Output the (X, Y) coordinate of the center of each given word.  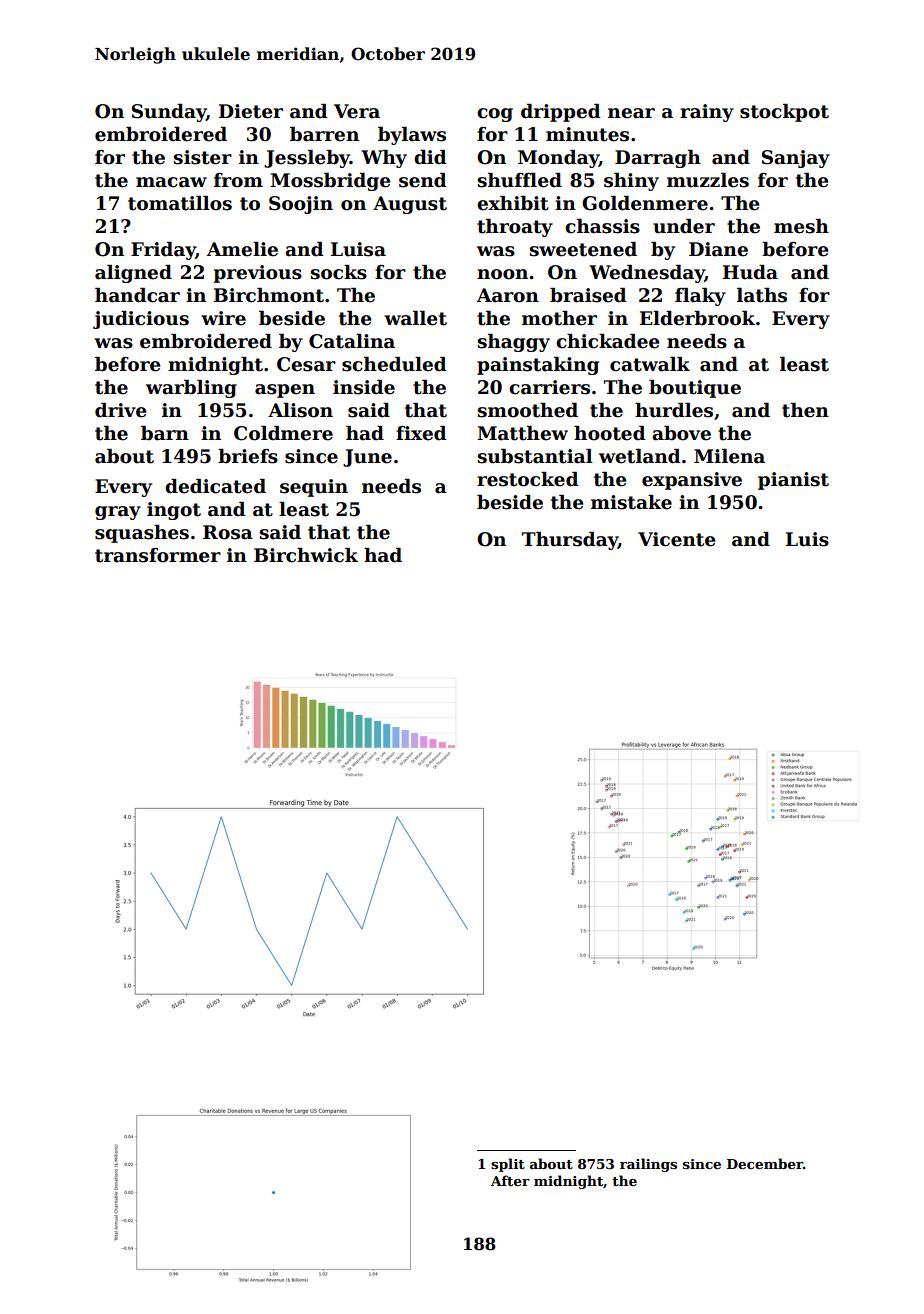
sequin (314, 488)
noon (502, 274)
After (510, 1180)
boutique (695, 389)
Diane (718, 249)
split (508, 1165)
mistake (631, 502)
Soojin (301, 205)
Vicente (676, 539)
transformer (158, 555)
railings (648, 1165)
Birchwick (306, 555)
